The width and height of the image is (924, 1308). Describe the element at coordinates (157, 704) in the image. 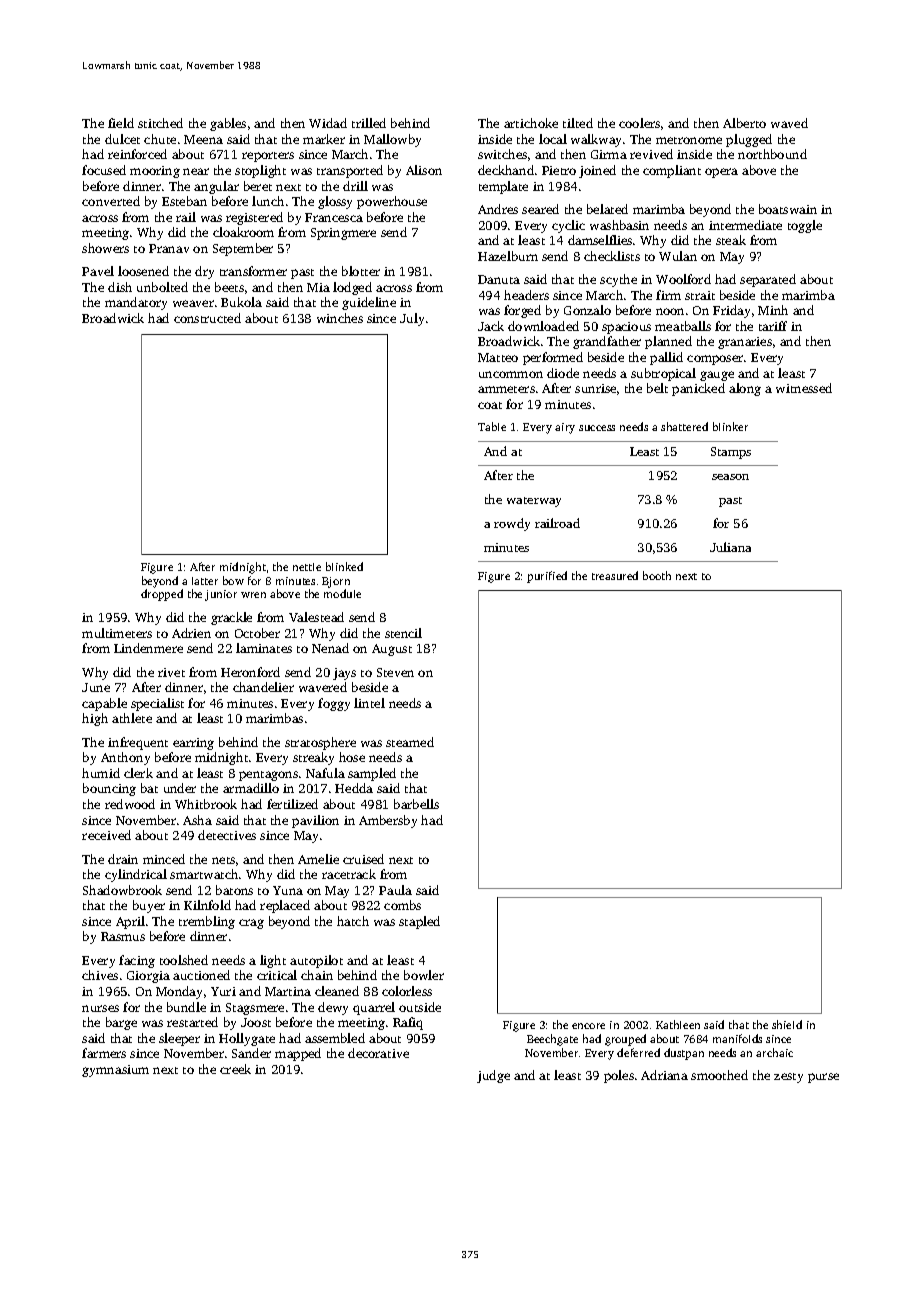

I see `specialist` at that location.
